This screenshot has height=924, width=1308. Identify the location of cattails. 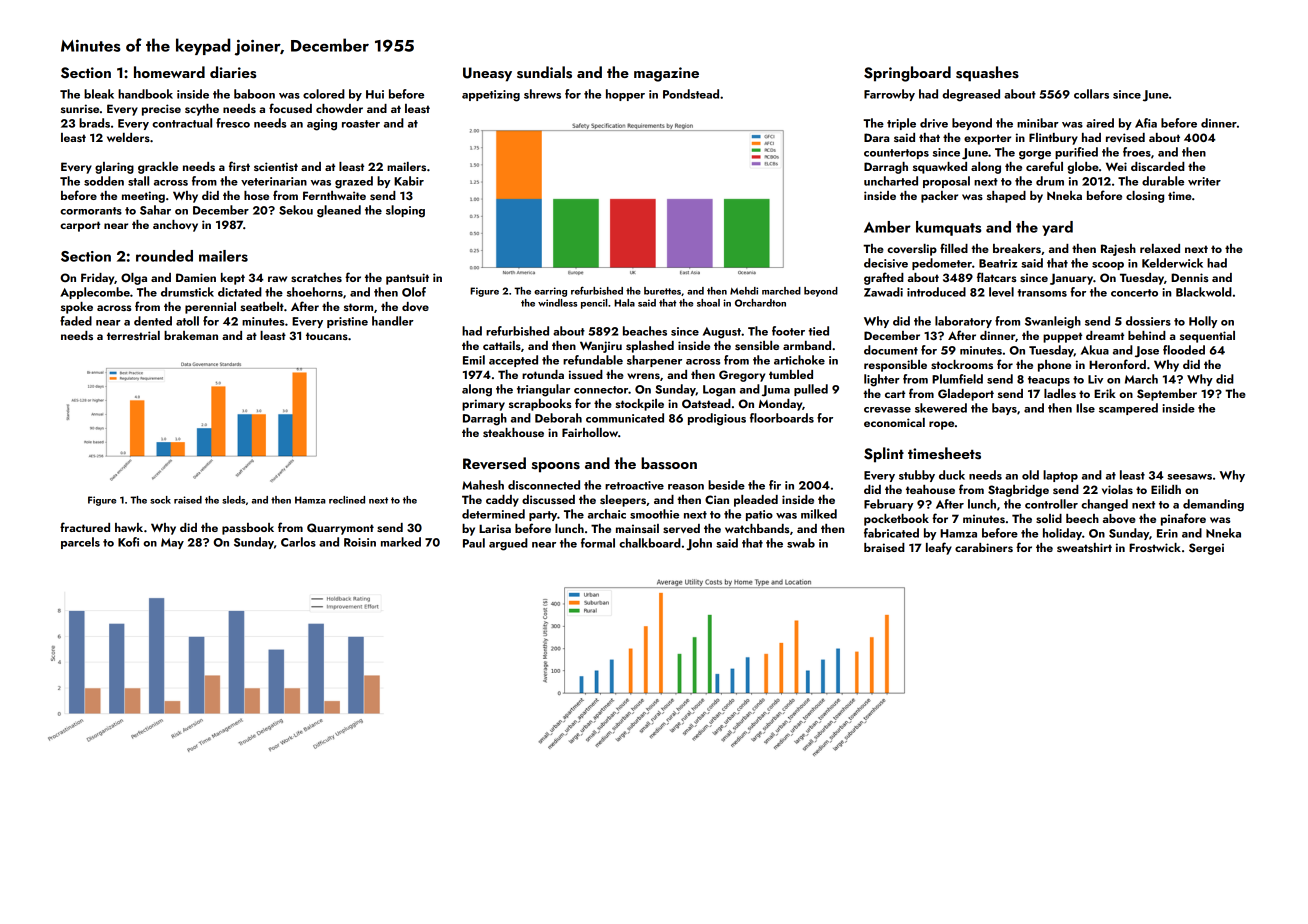
(502, 345).
